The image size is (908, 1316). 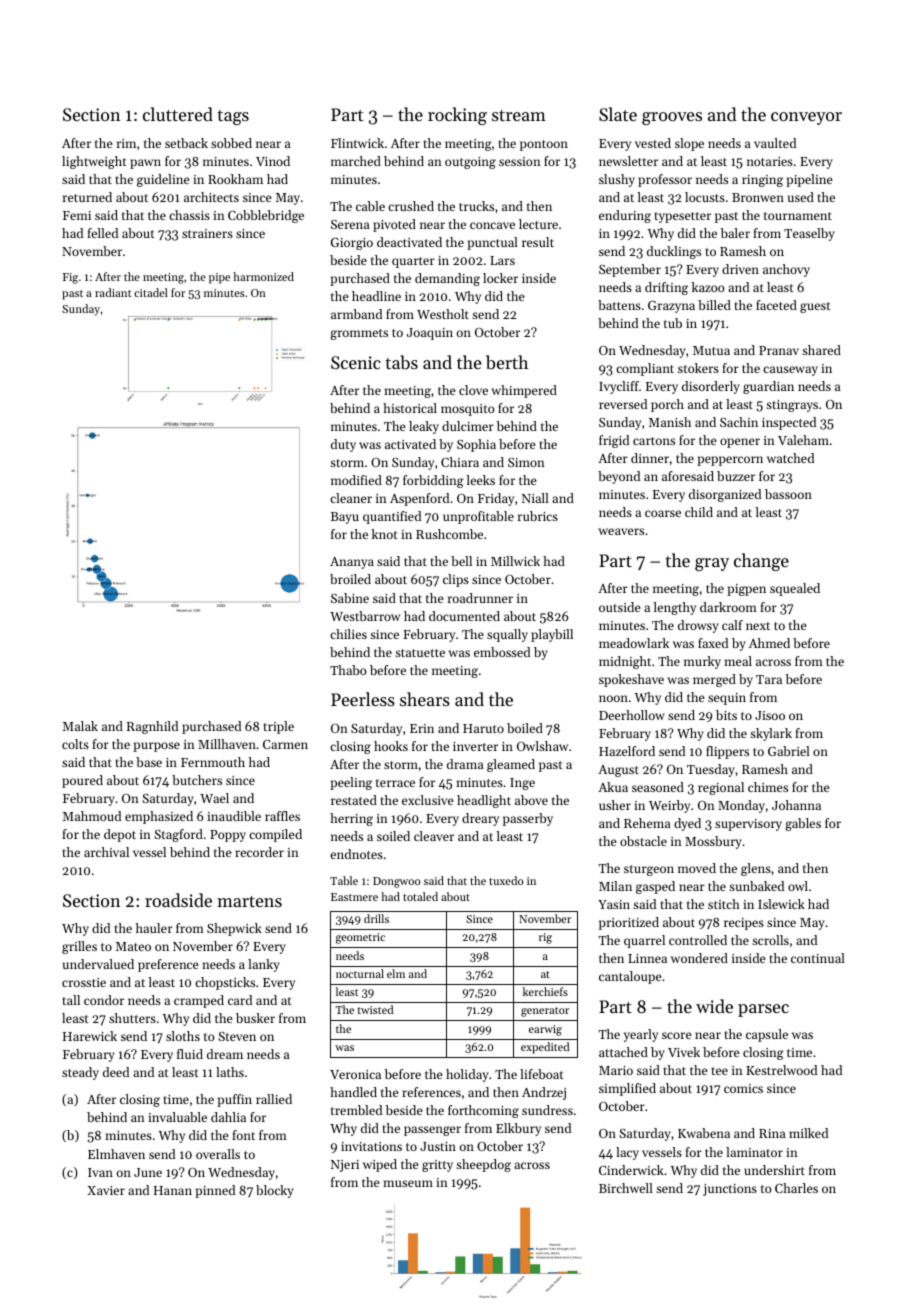 What do you see at coordinates (259, 852) in the screenshot?
I see `recorder` at bounding box center [259, 852].
